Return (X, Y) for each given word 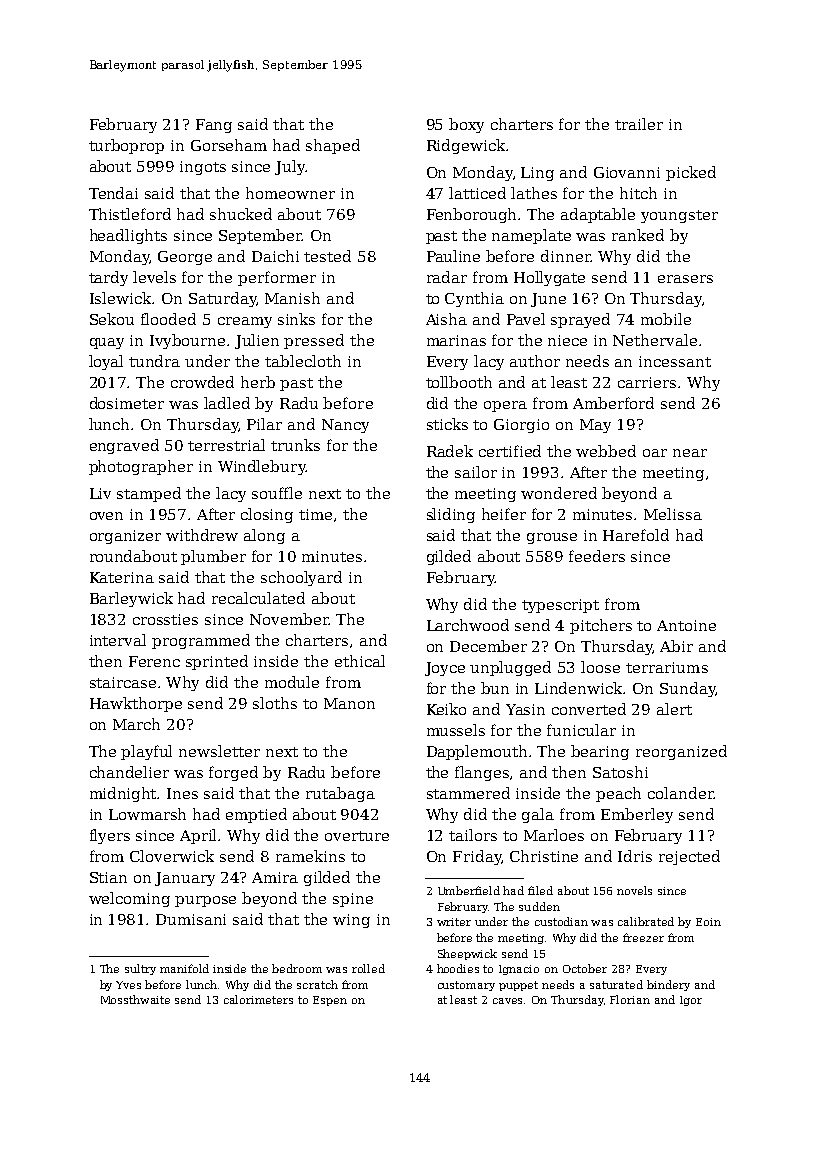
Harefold (636, 535)
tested (327, 256)
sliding (451, 515)
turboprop (126, 146)
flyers (110, 836)
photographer (141, 467)
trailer (639, 124)
